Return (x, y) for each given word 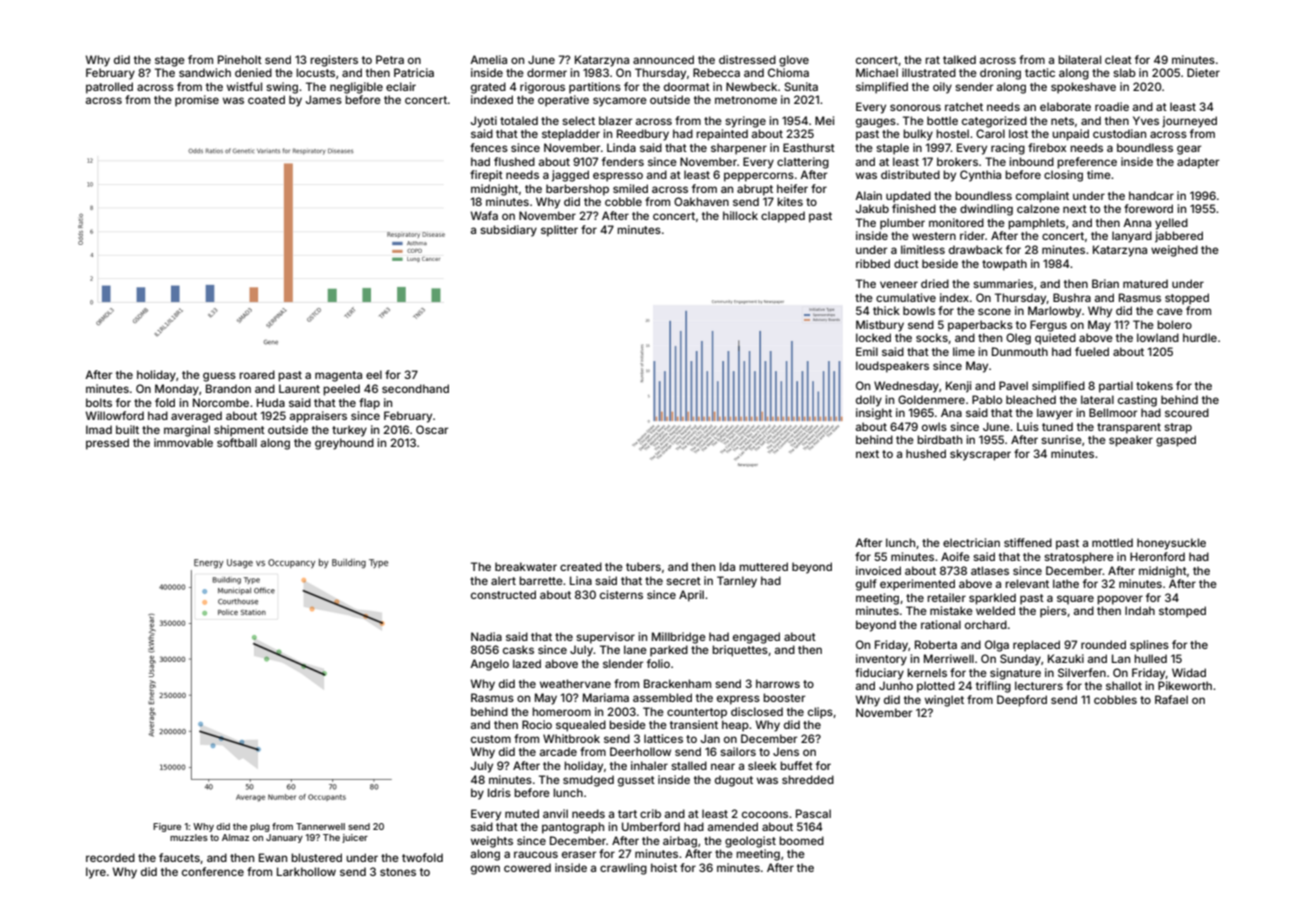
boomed (801, 840)
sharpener (739, 149)
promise (197, 101)
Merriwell (949, 658)
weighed (1174, 251)
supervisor (605, 638)
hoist (664, 867)
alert (503, 580)
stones (398, 872)
